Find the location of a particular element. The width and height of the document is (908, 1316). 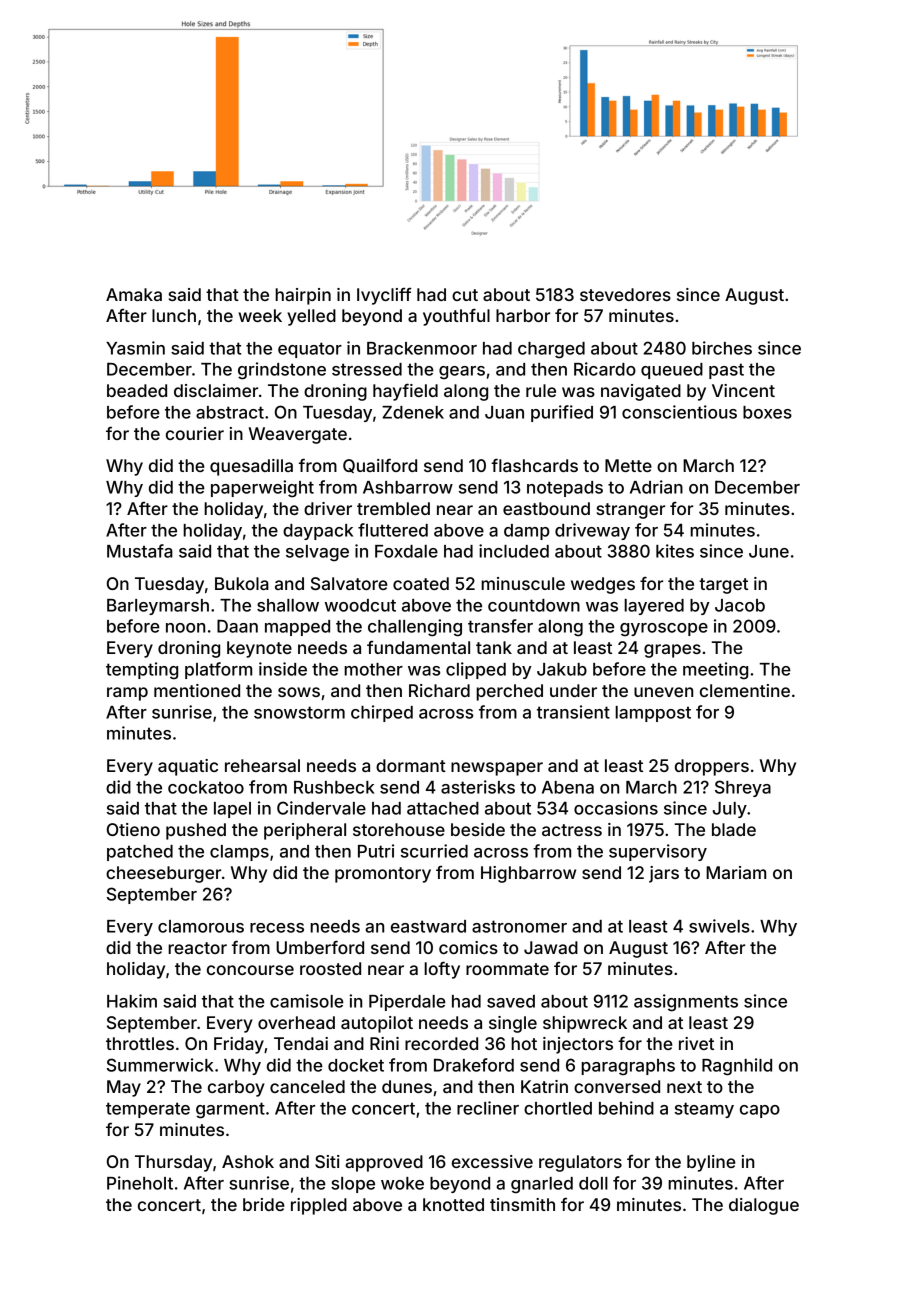

mother is located at coordinates (373, 669).
